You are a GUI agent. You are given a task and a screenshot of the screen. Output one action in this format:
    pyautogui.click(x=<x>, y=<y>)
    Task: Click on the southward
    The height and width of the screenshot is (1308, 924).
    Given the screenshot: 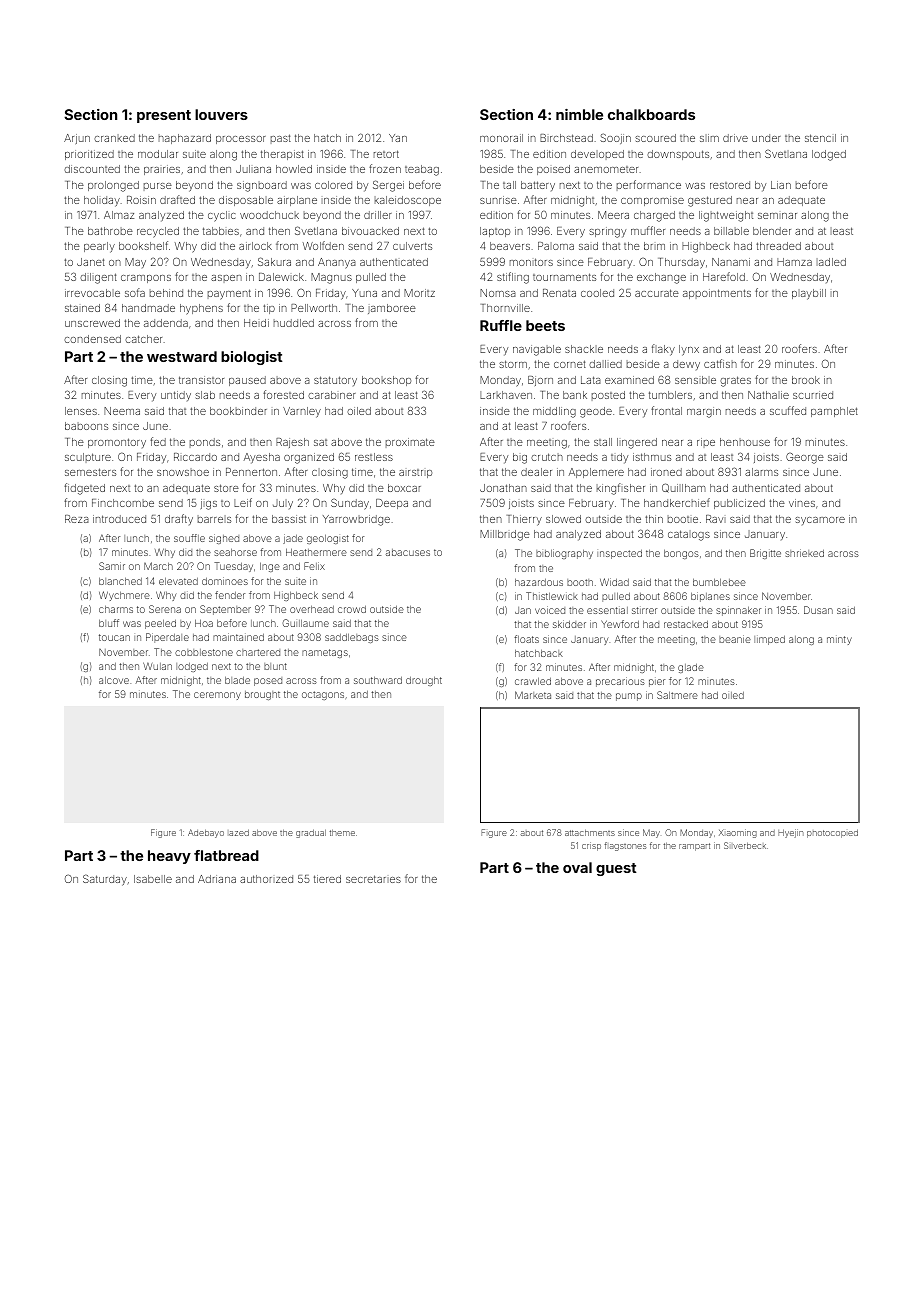 What is the action you would take?
    pyautogui.click(x=378, y=680)
